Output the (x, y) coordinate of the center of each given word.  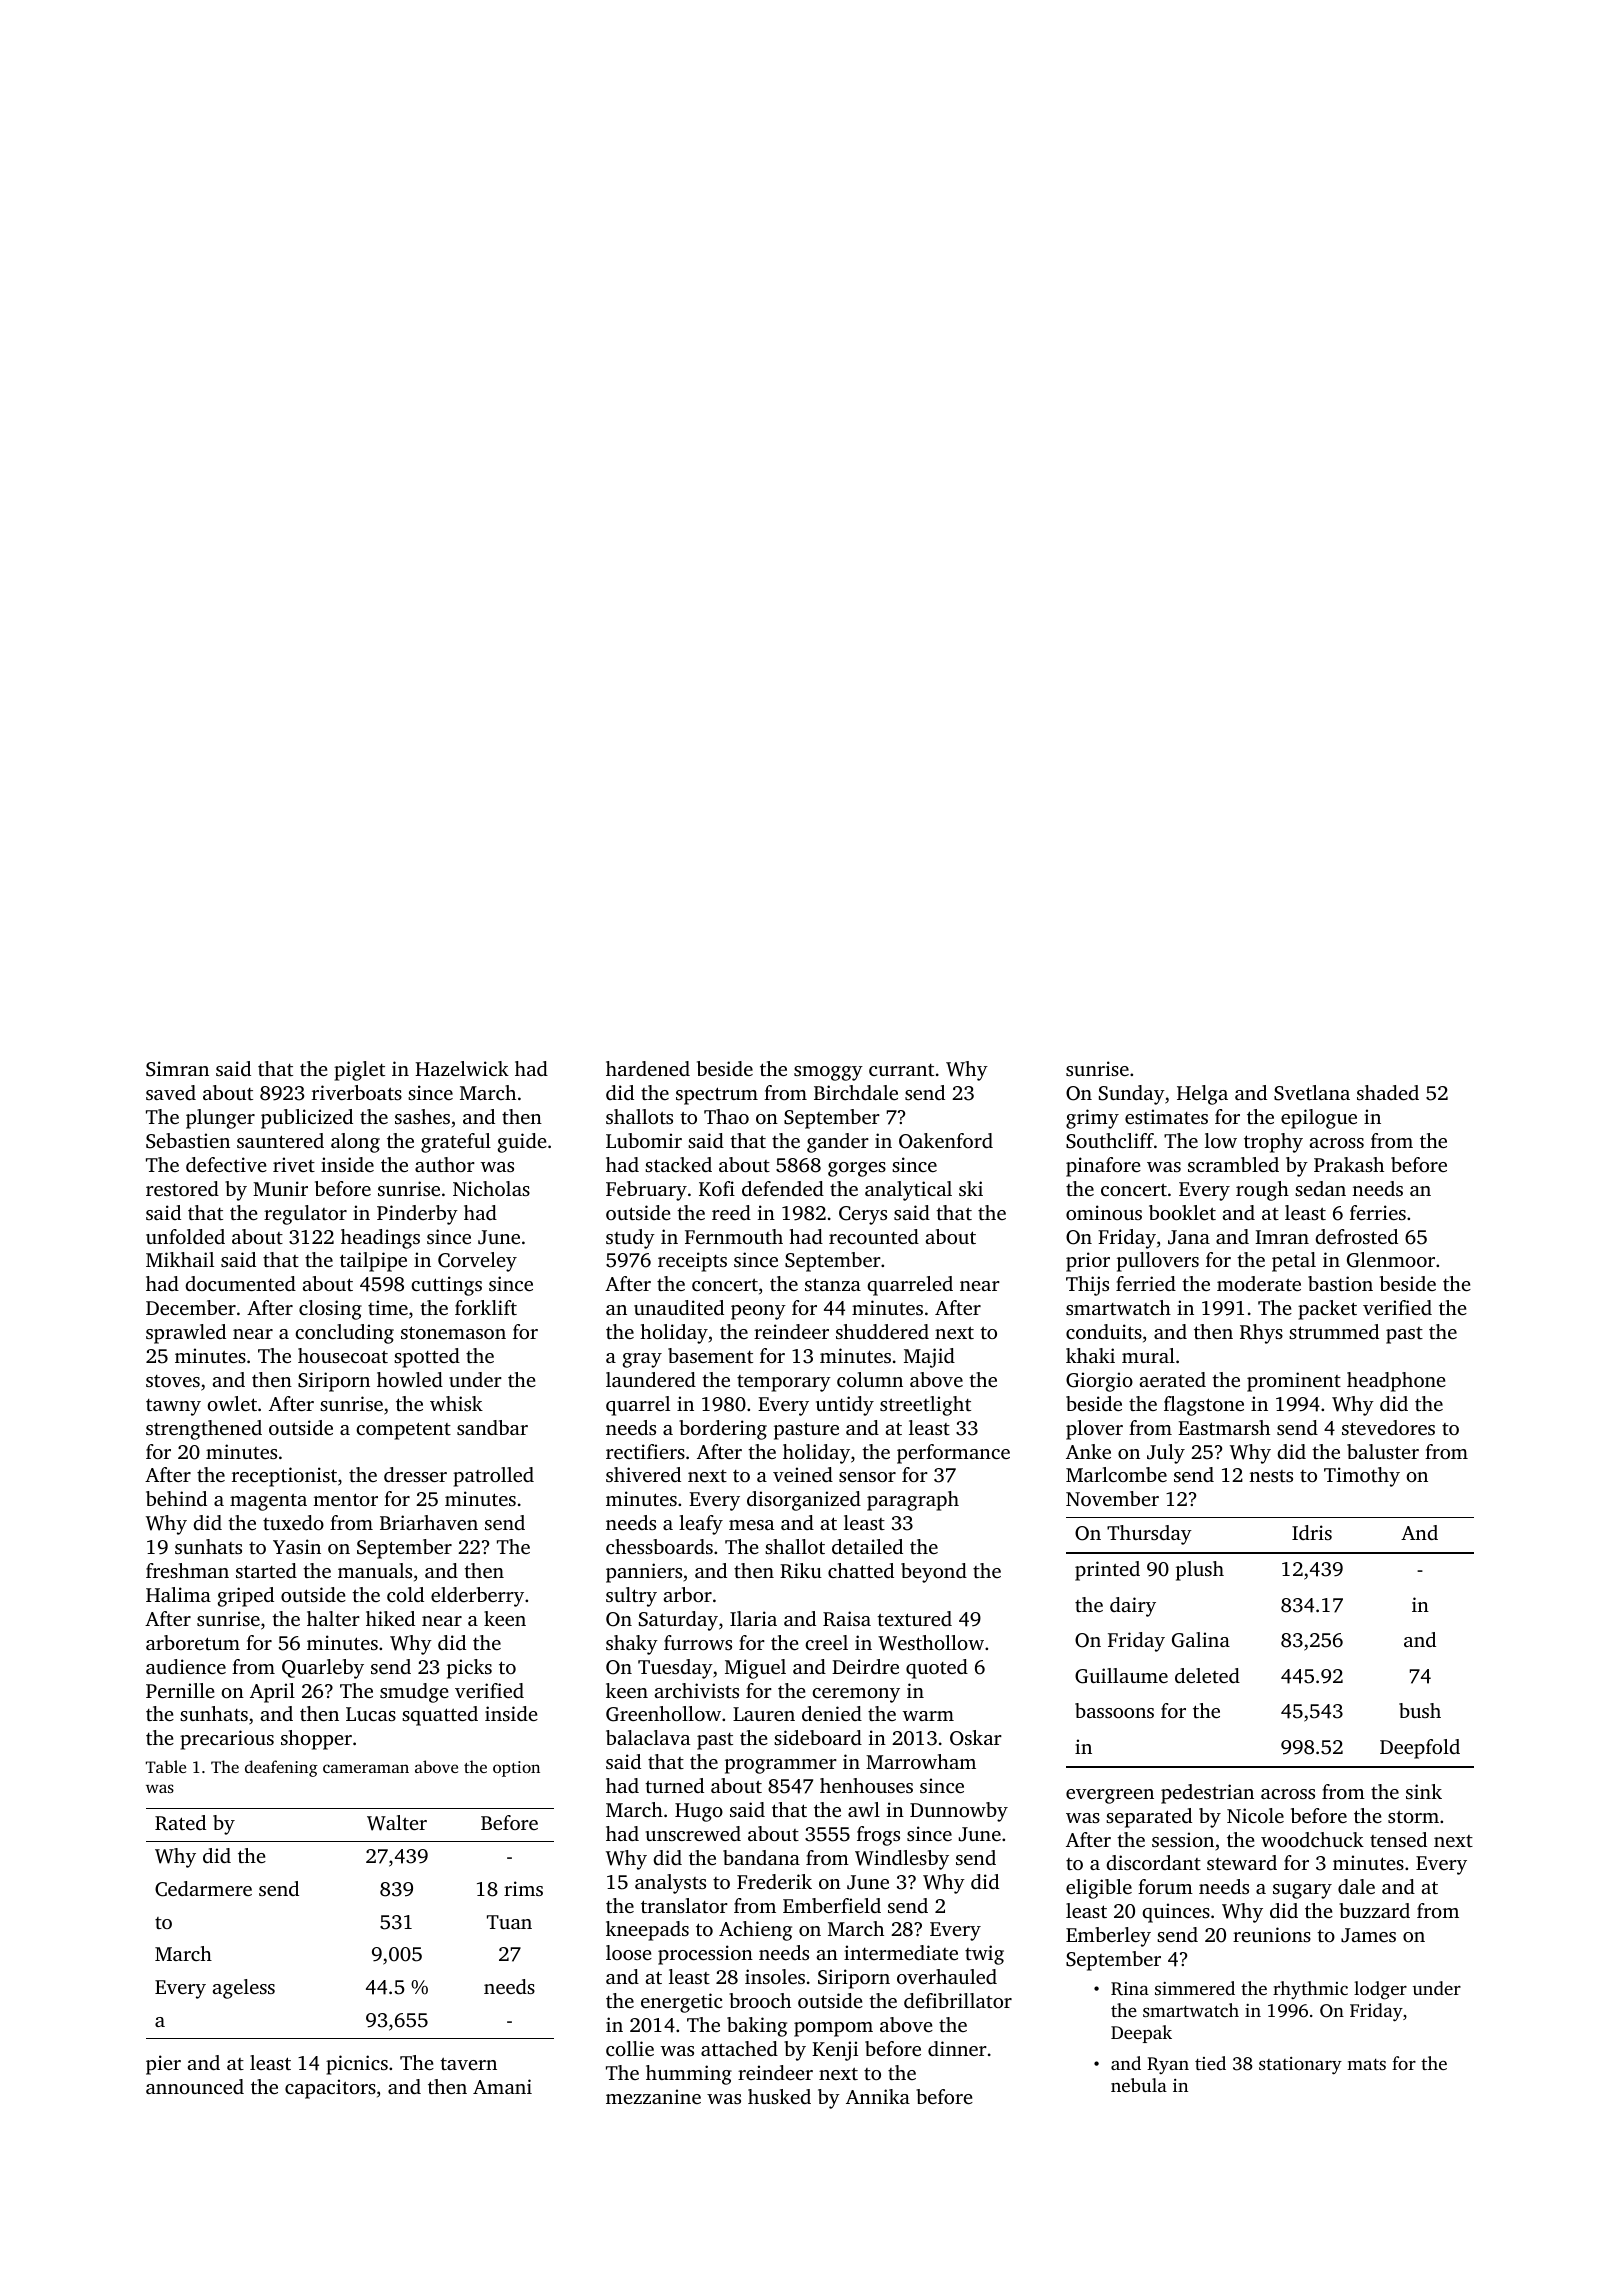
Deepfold (1420, 1749)
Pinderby (417, 1215)
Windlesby (902, 1860)
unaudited (679, 1307)
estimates (1166, 1116)
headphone (1396, 1382)
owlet (232, 1403)
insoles (775, 1976)
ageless (243, 1989)
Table (166, 1766)
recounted (874, 1236)
